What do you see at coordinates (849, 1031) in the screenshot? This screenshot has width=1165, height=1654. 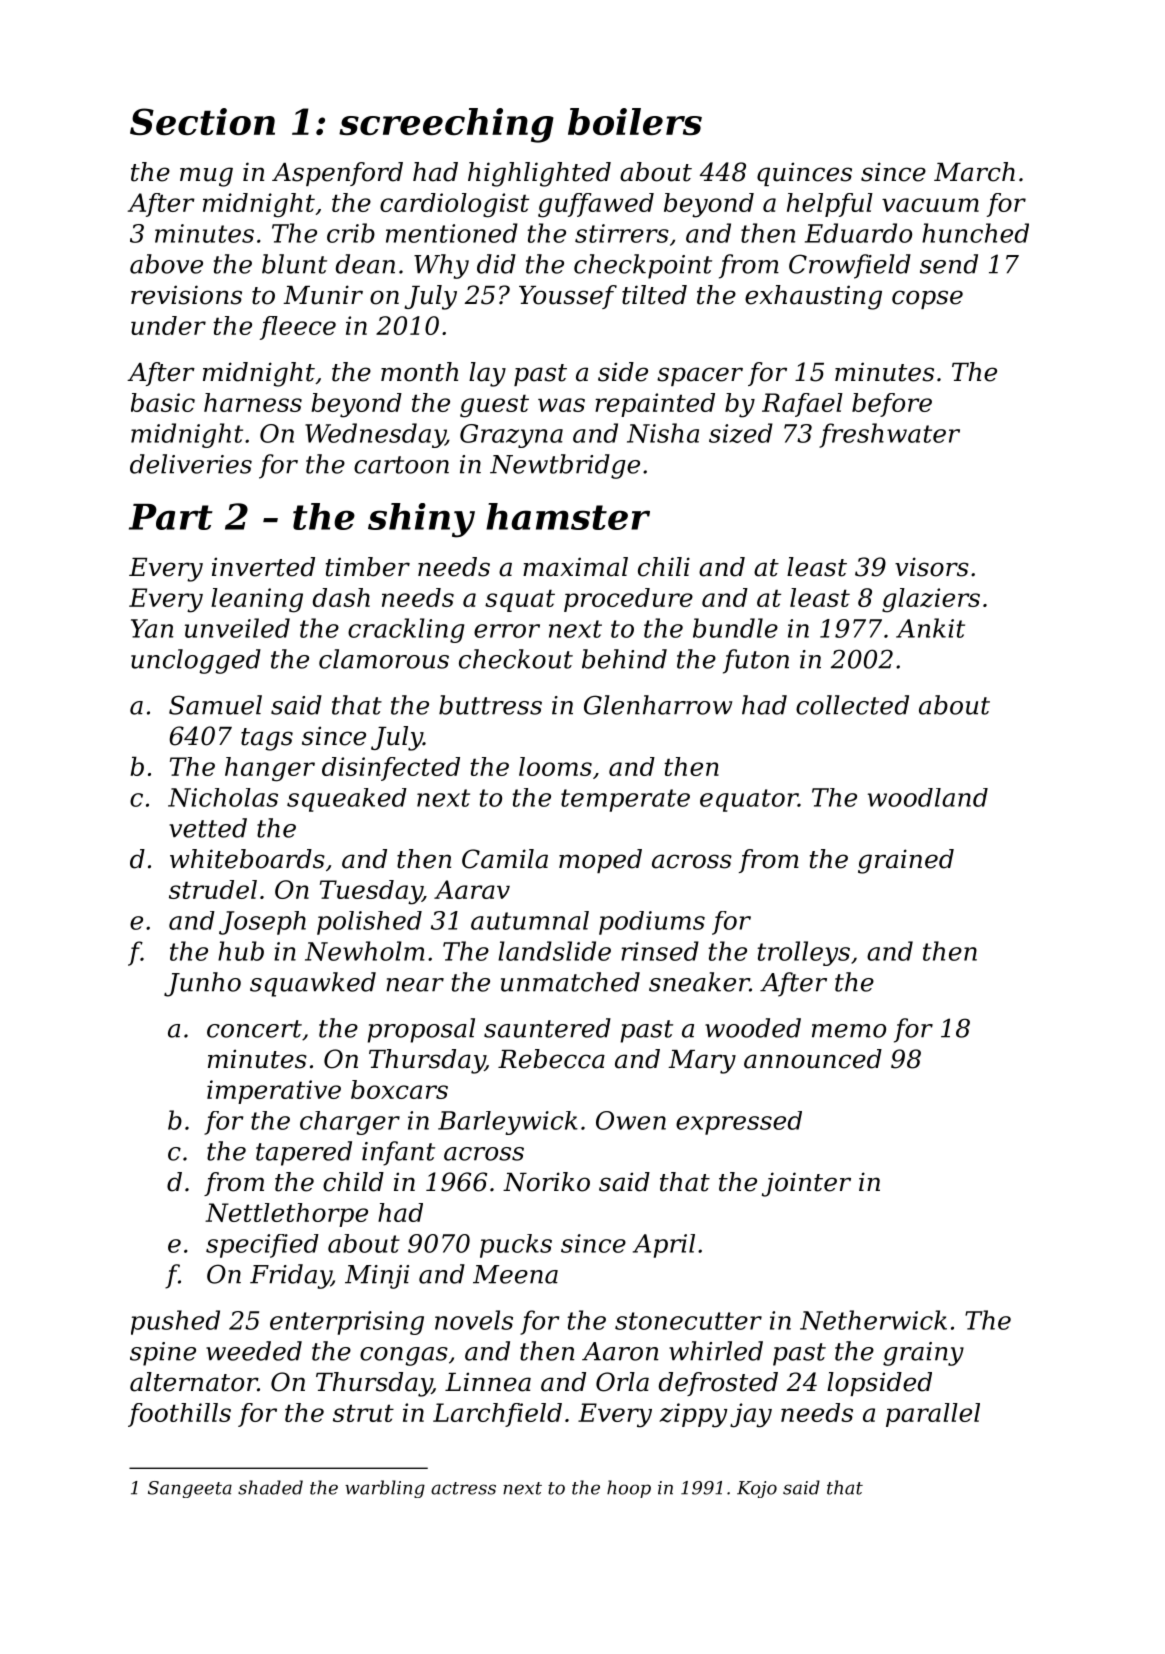 I see `memo` at bounding box center [849, 1031].
